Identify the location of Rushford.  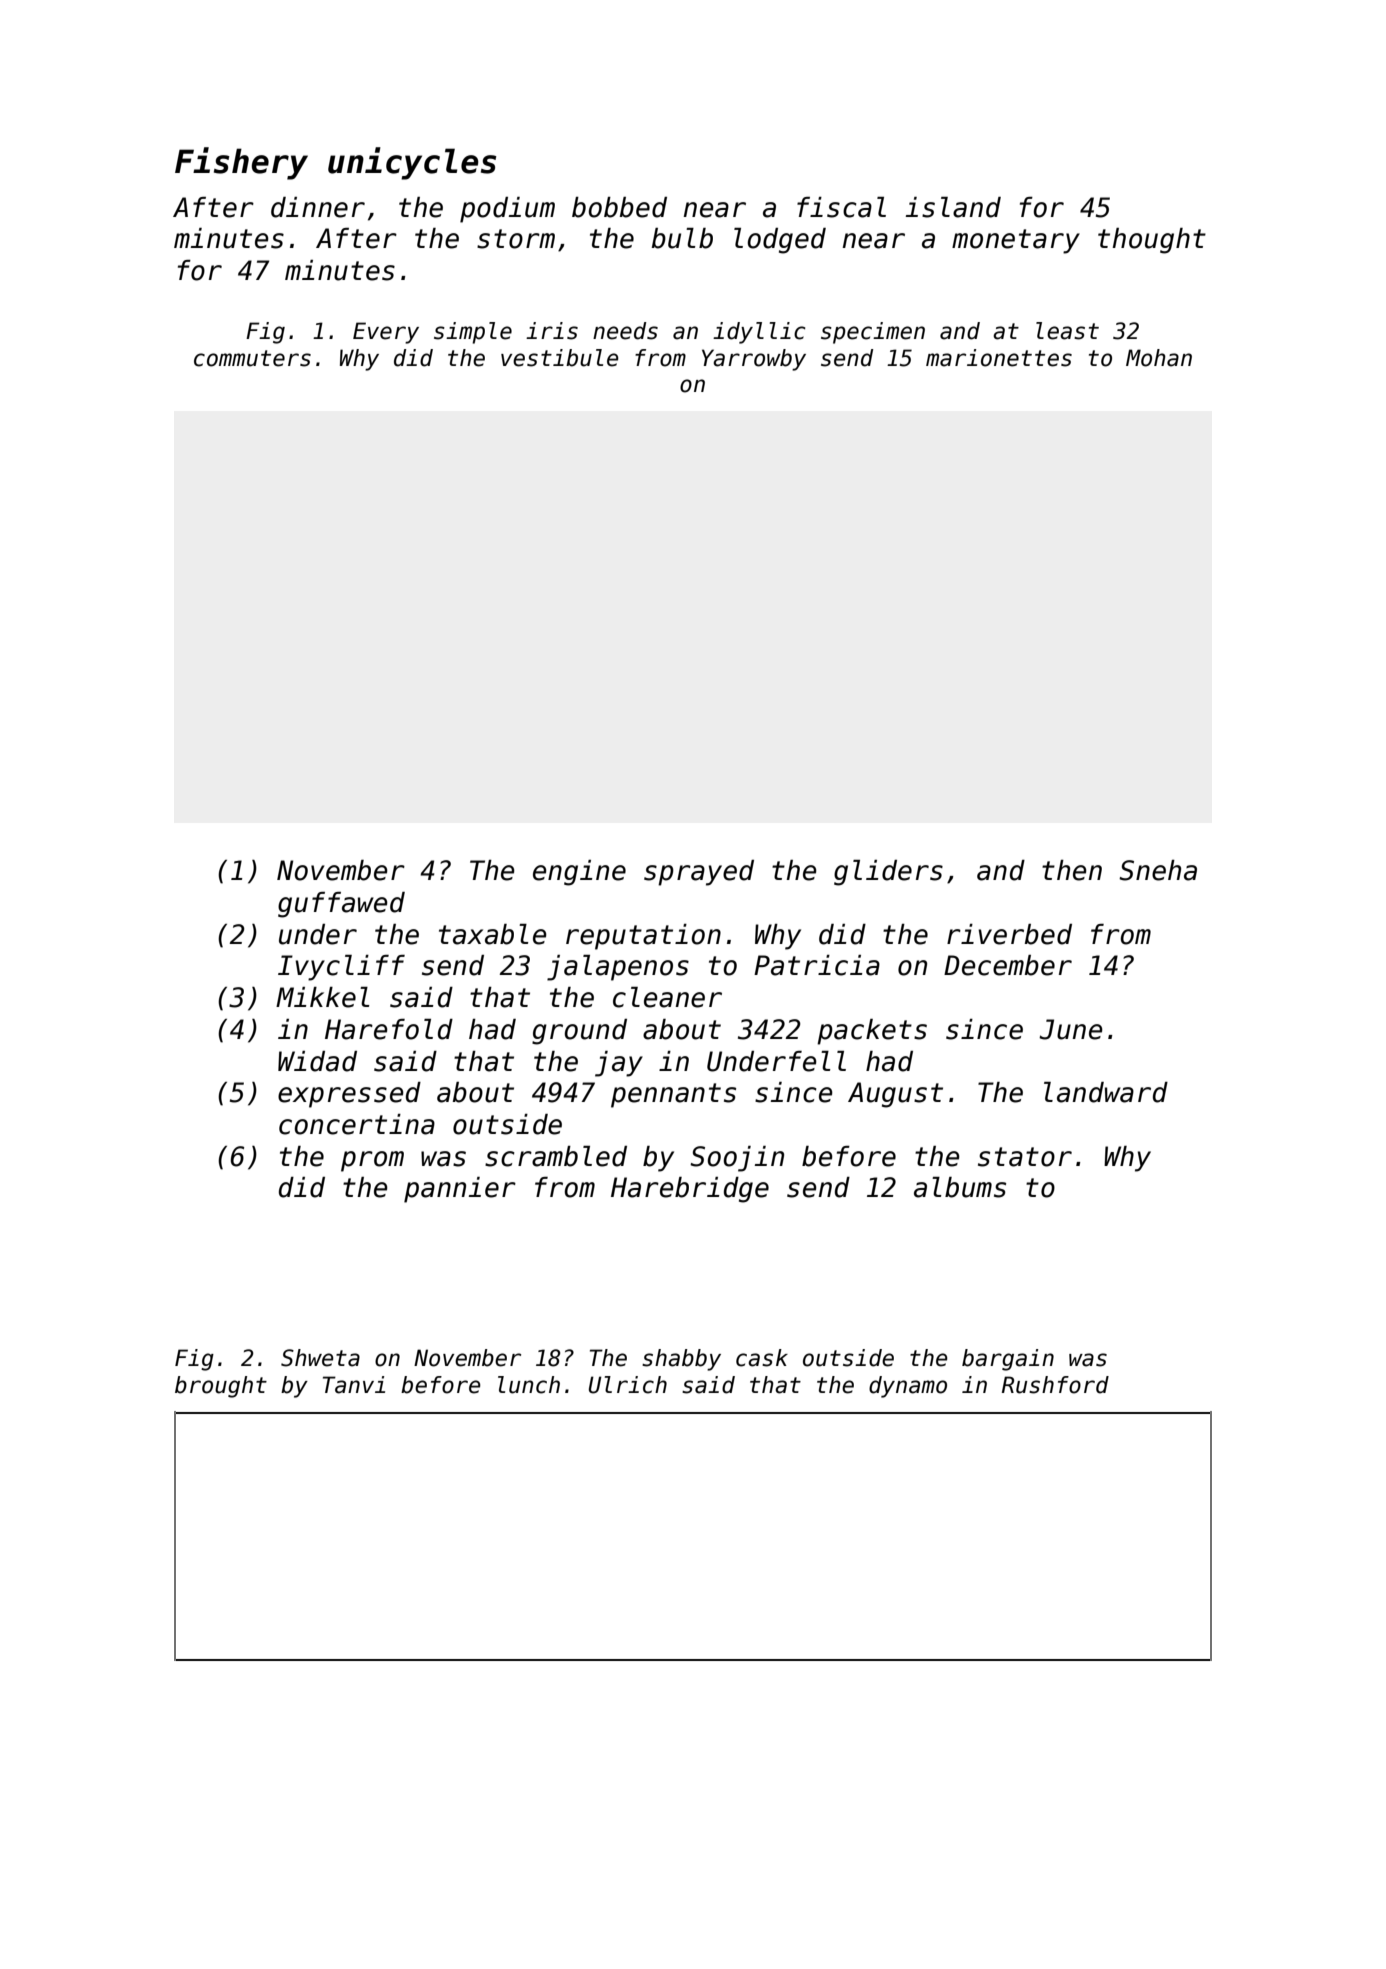
(1055, 1385).
